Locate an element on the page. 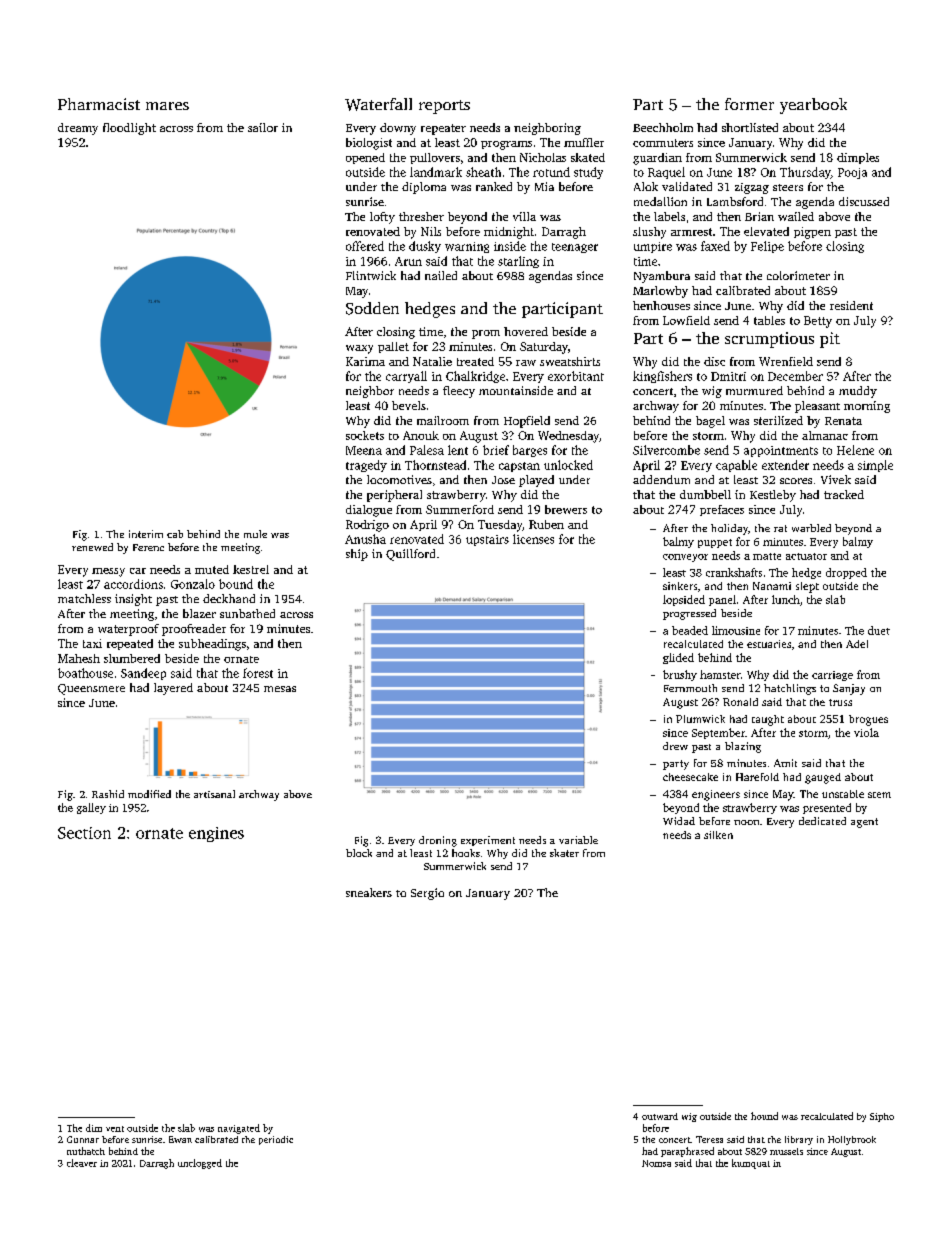 The height and width of the image is (1233, 952). mares is located at coordinates (167, 106).
